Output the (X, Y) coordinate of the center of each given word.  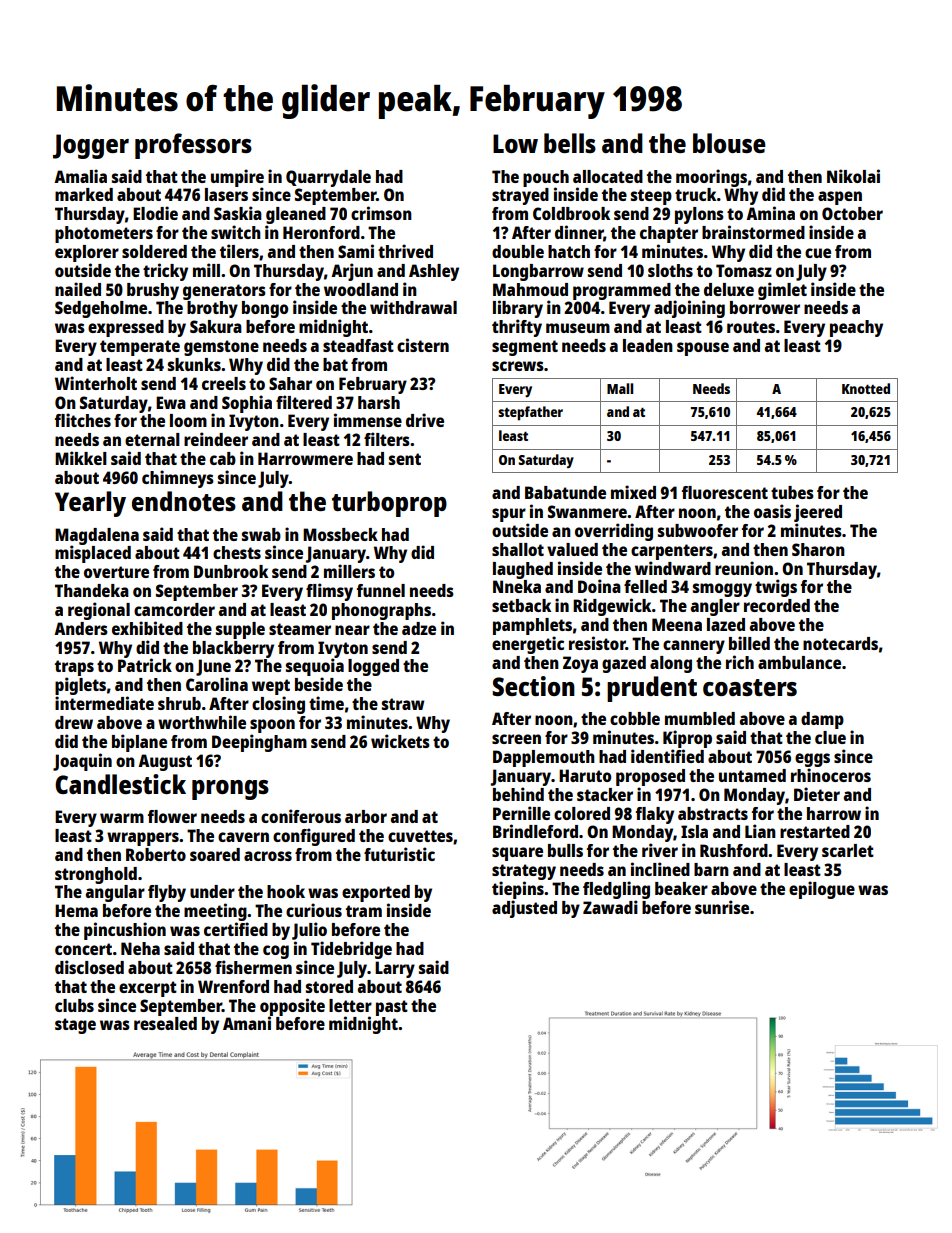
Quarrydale (328, 178)
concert (83, 949)
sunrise (722, 907)
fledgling (616, 890)
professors (193, 146)
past (392, 1008)
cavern (243, 837)
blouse (729, 143)
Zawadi (610, 907)
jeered (818, 513)
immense (368, 420)
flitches (83, 420)
